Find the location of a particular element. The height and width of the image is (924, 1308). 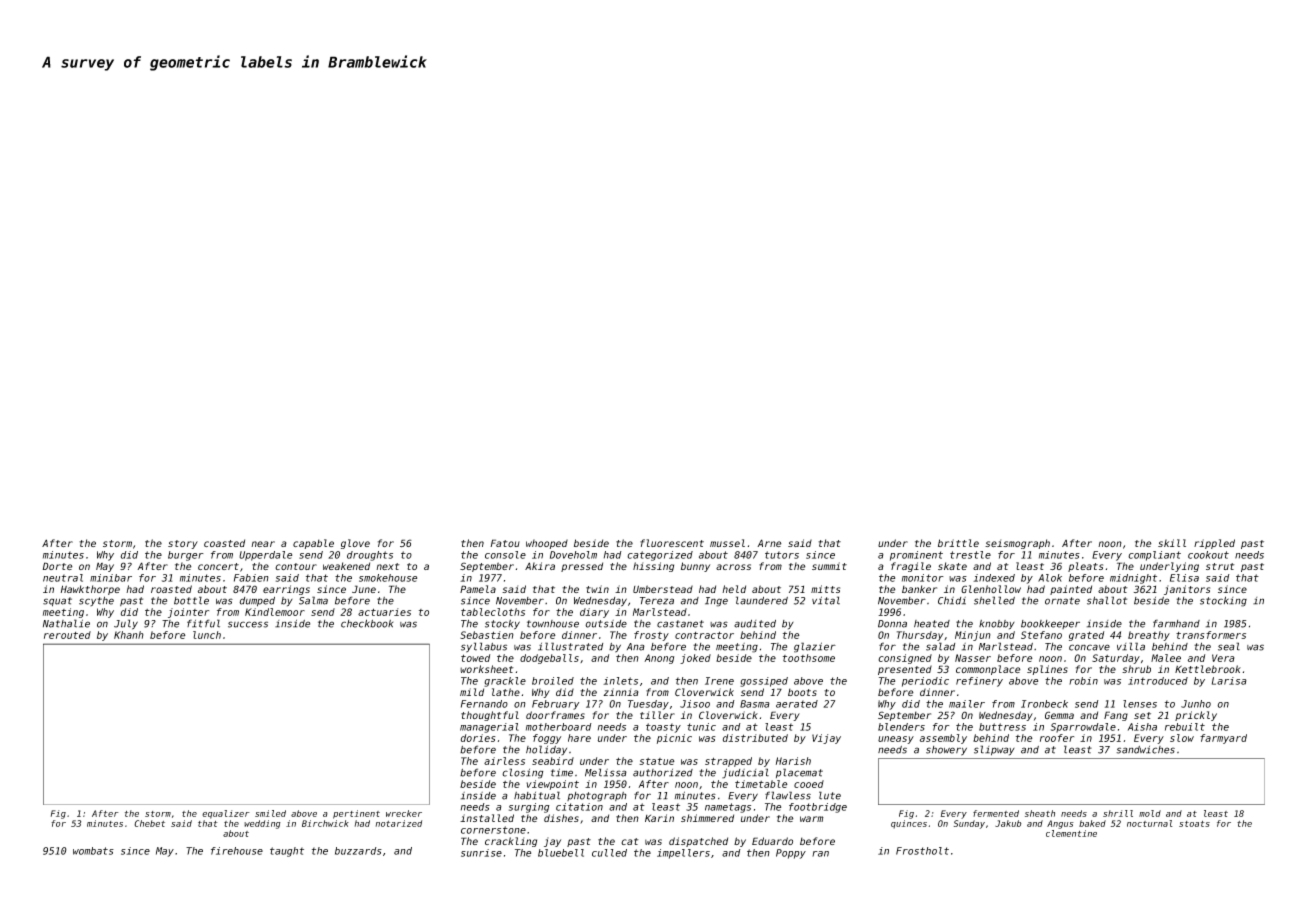

farmhand is located at coordinates (1176, 623).
